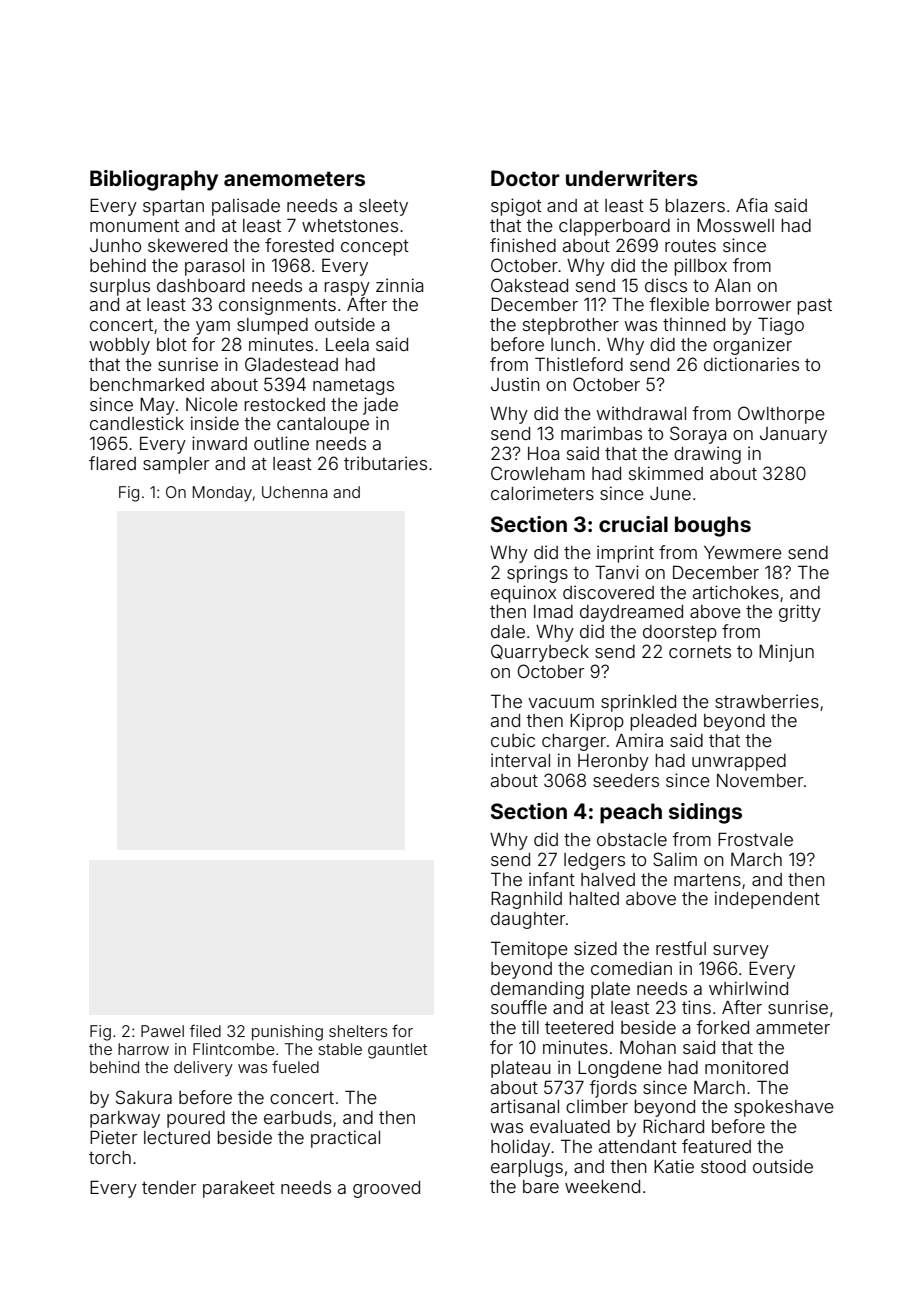 Image resolution: width=924 pixels, height=1311 pixels. What do you see at coordinates (698, 435) in the screenshot?
I see `Soraya` at bounding box center [698, 435].
